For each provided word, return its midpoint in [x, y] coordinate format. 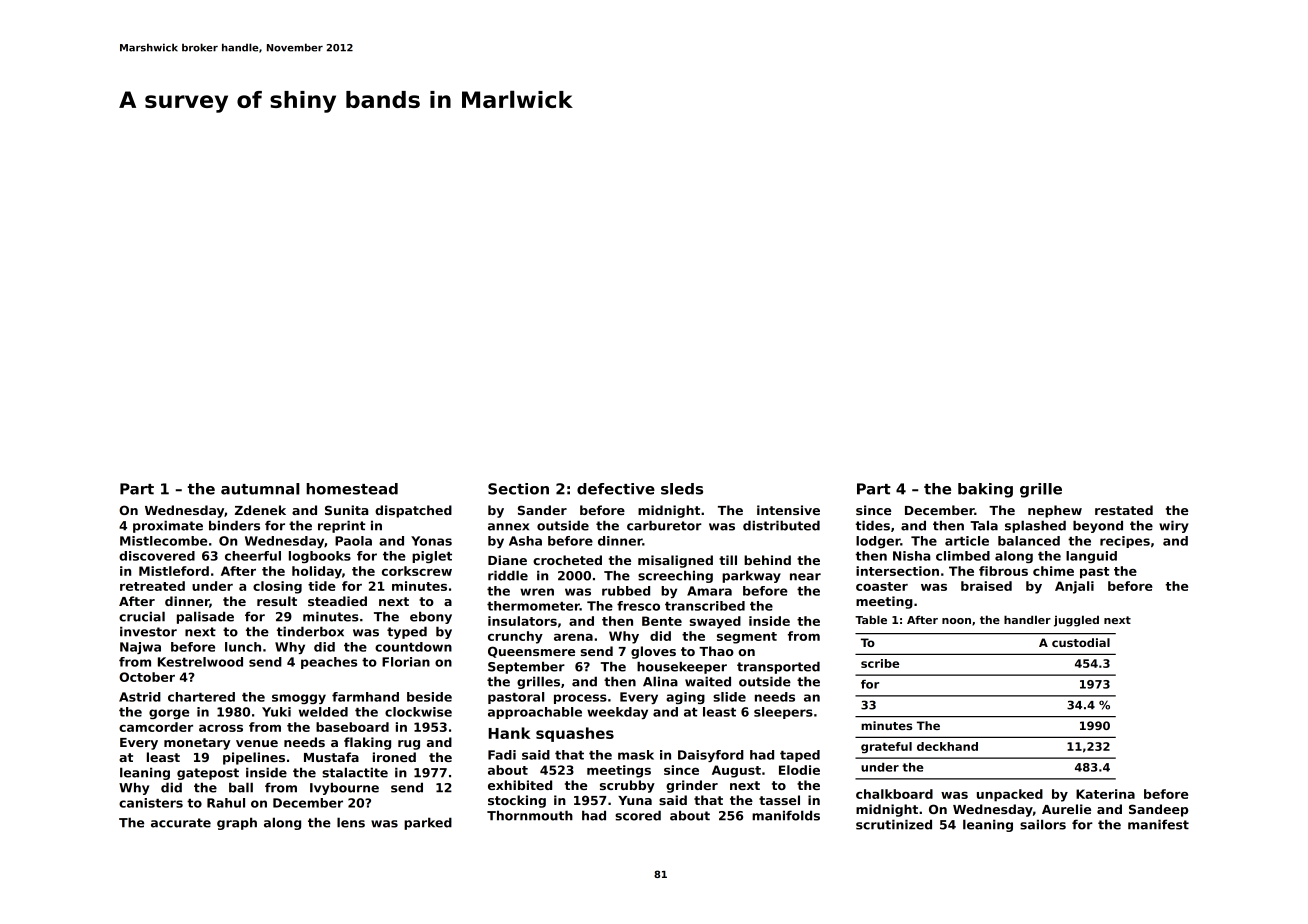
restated [1124, 510]
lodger [878, 542]
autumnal [260, 489]
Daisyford [711, 756]
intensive [788, 510]
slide [729, 697]
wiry [1174, 526]
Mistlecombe [163, 541]
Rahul [226, 803]
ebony [431, 617]
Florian [406, 662]
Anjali [1074, 587]
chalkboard [894, 794]
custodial [1081, 642]
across [221, 728]
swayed [715, 622]
